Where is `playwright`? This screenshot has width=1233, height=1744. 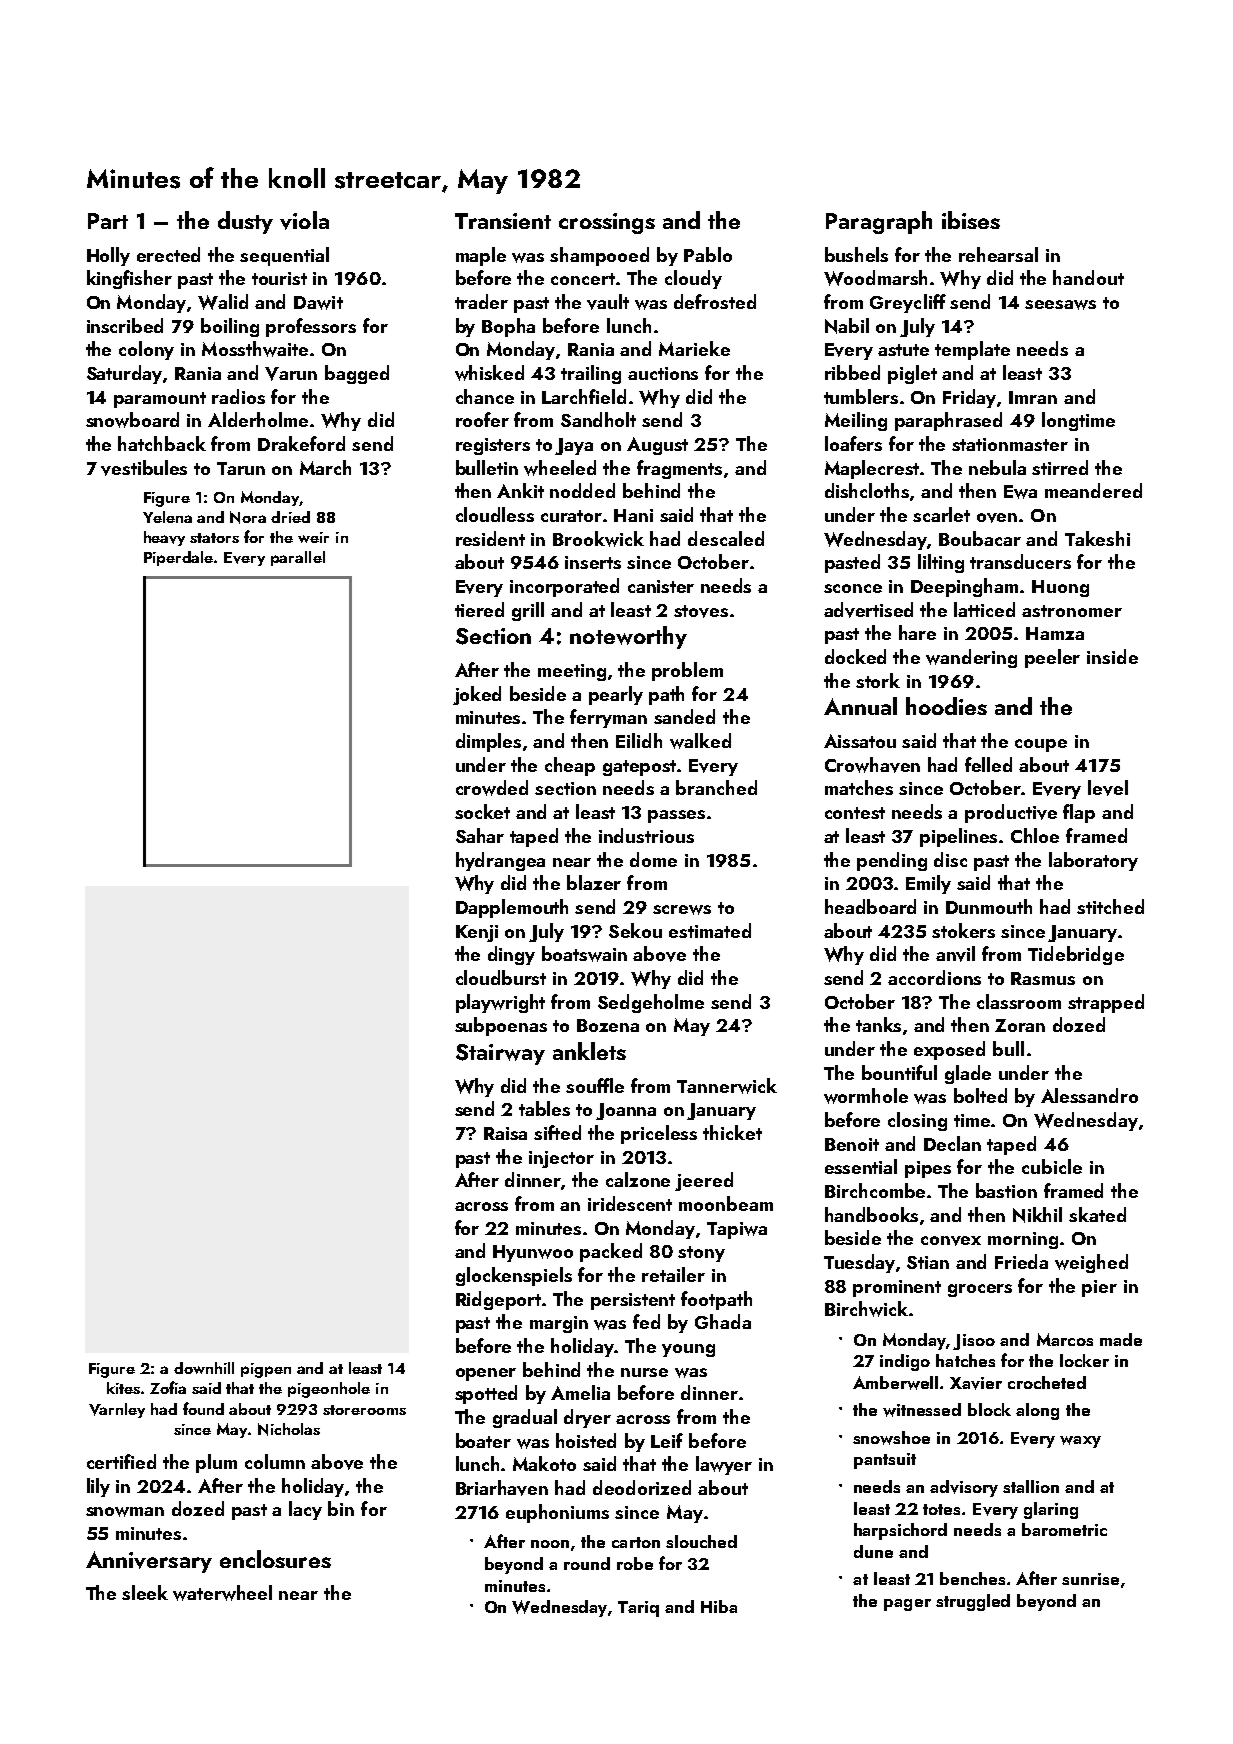
playwright is located at coordinates (500, 1003).
